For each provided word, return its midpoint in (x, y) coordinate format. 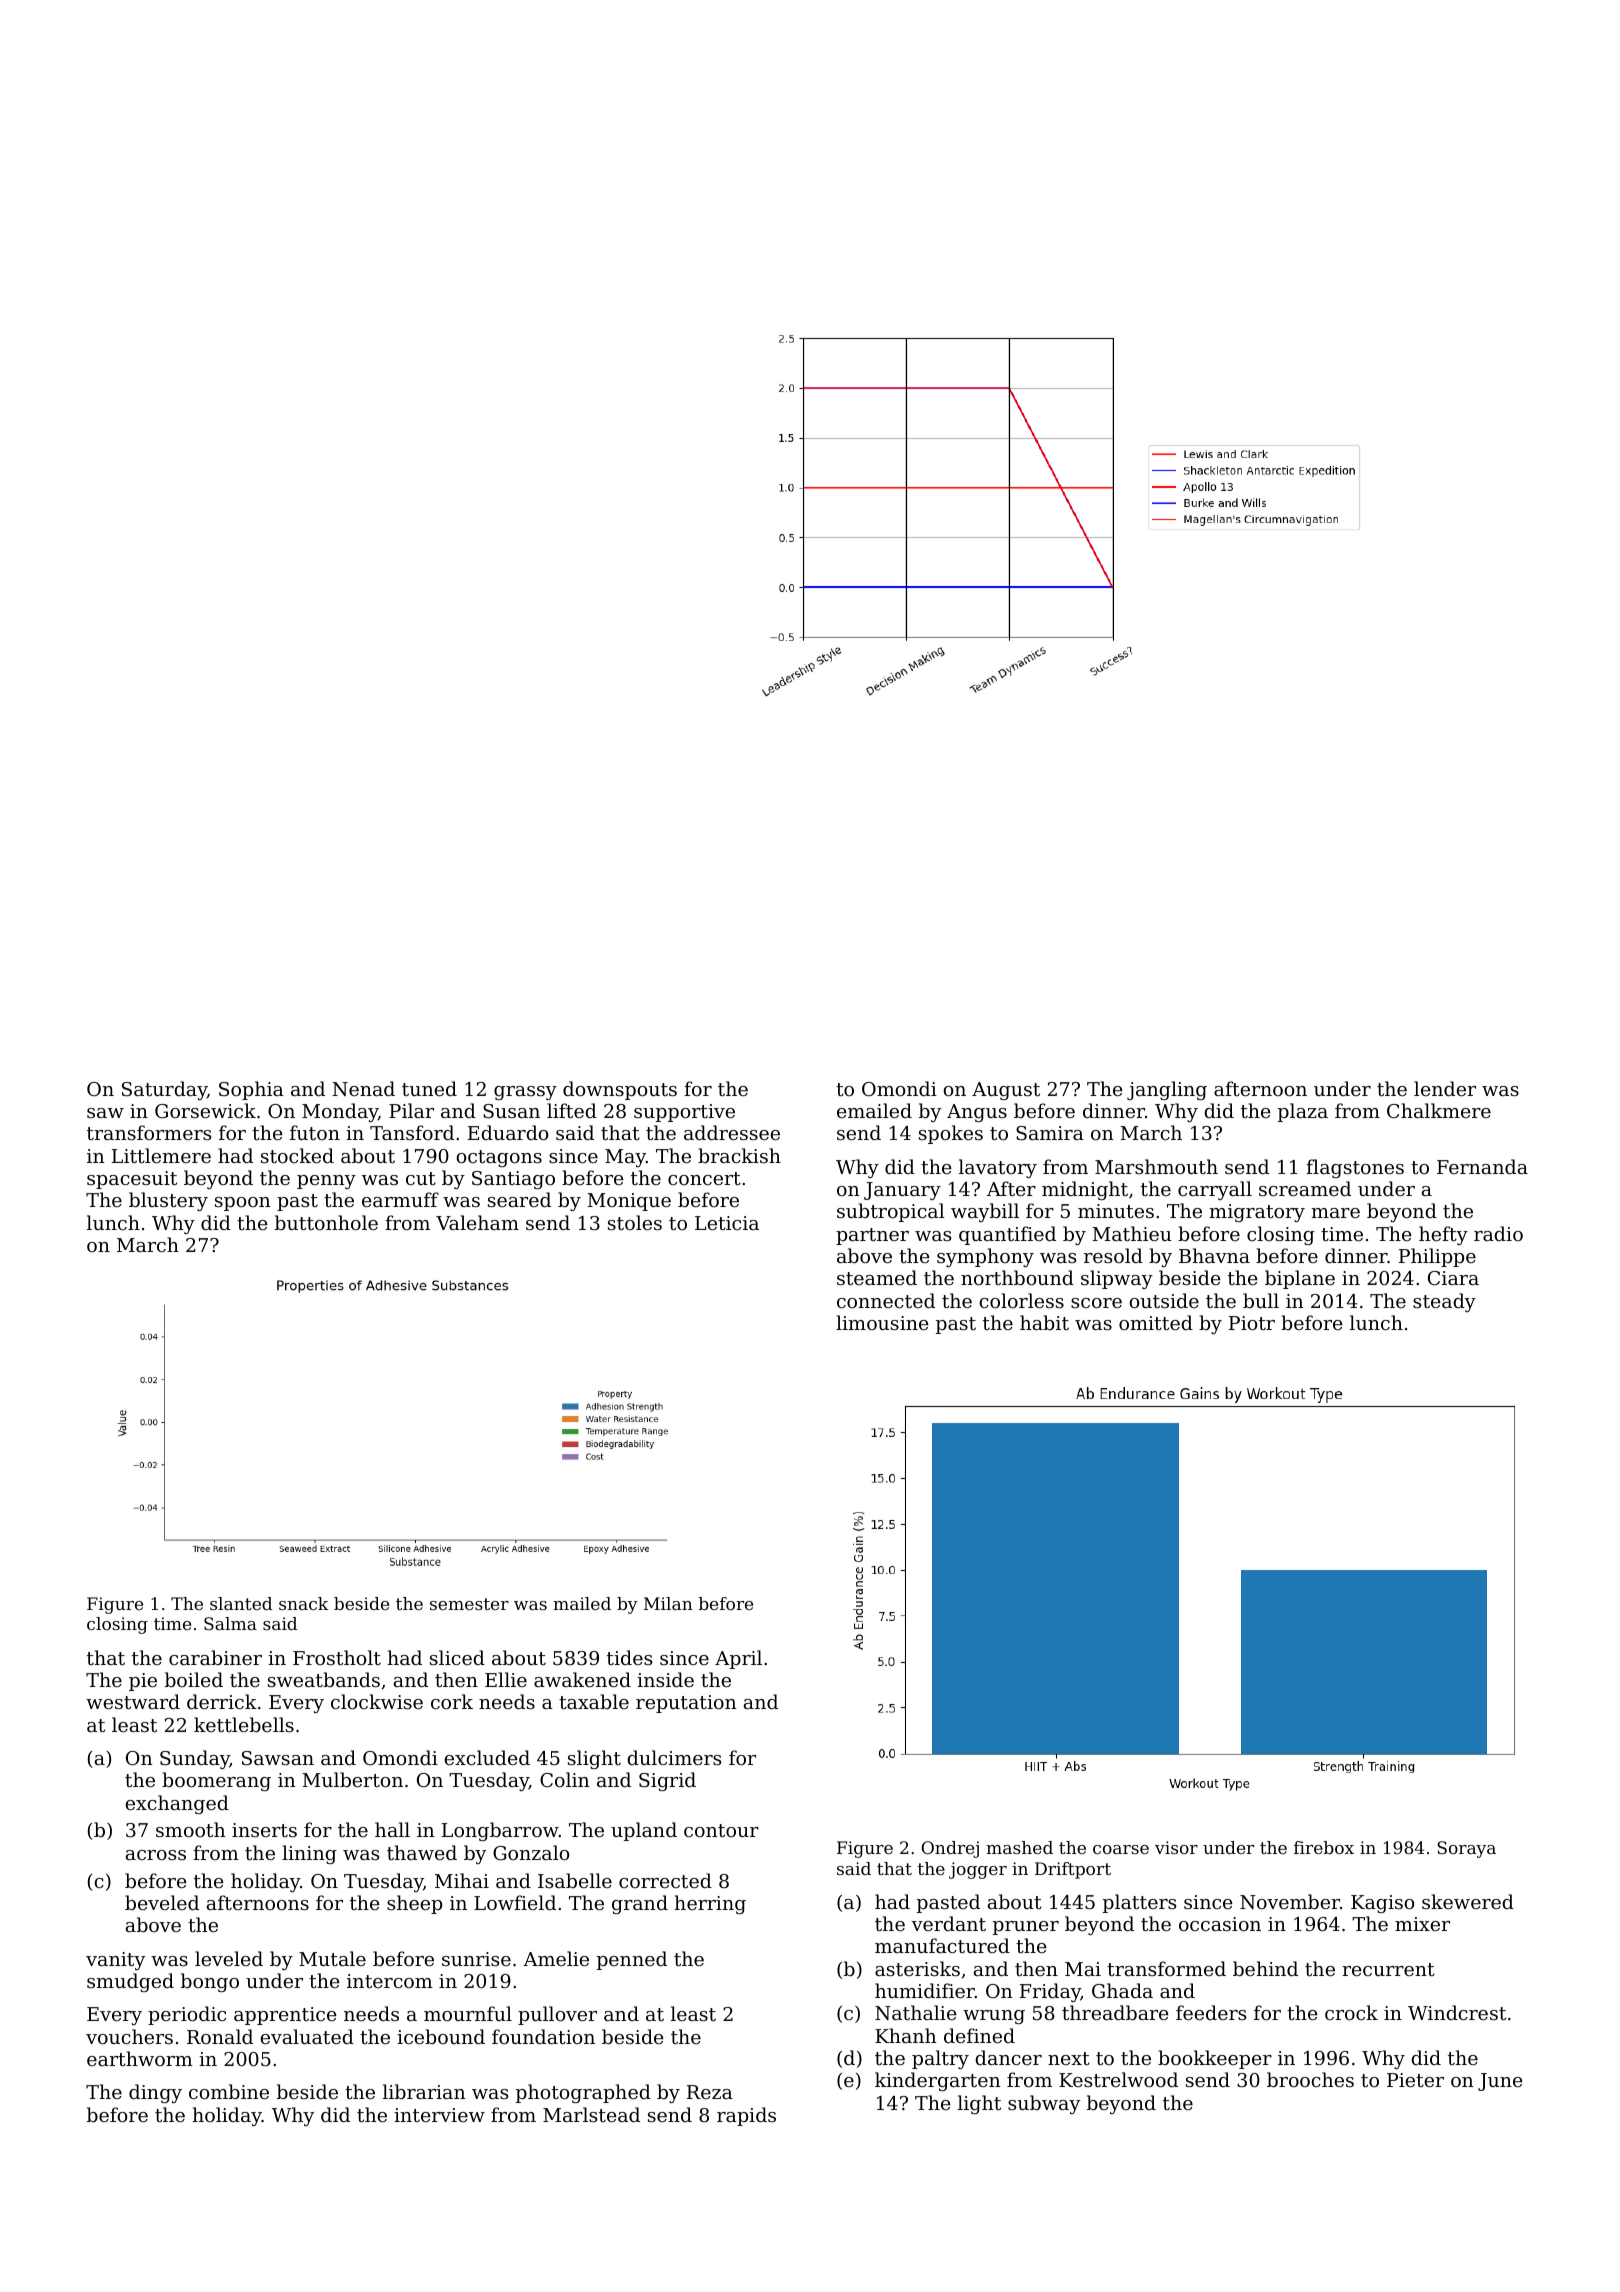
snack (303, 1603)
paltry (940, 2059)
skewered (1468, 1901)
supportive (684, 1113)
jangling (1167, 1090)
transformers (149, 1132)
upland (644, 1831)
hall (392, 1829)
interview (439, 2115)
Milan (668, 1603)
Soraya (1466, 1849)
